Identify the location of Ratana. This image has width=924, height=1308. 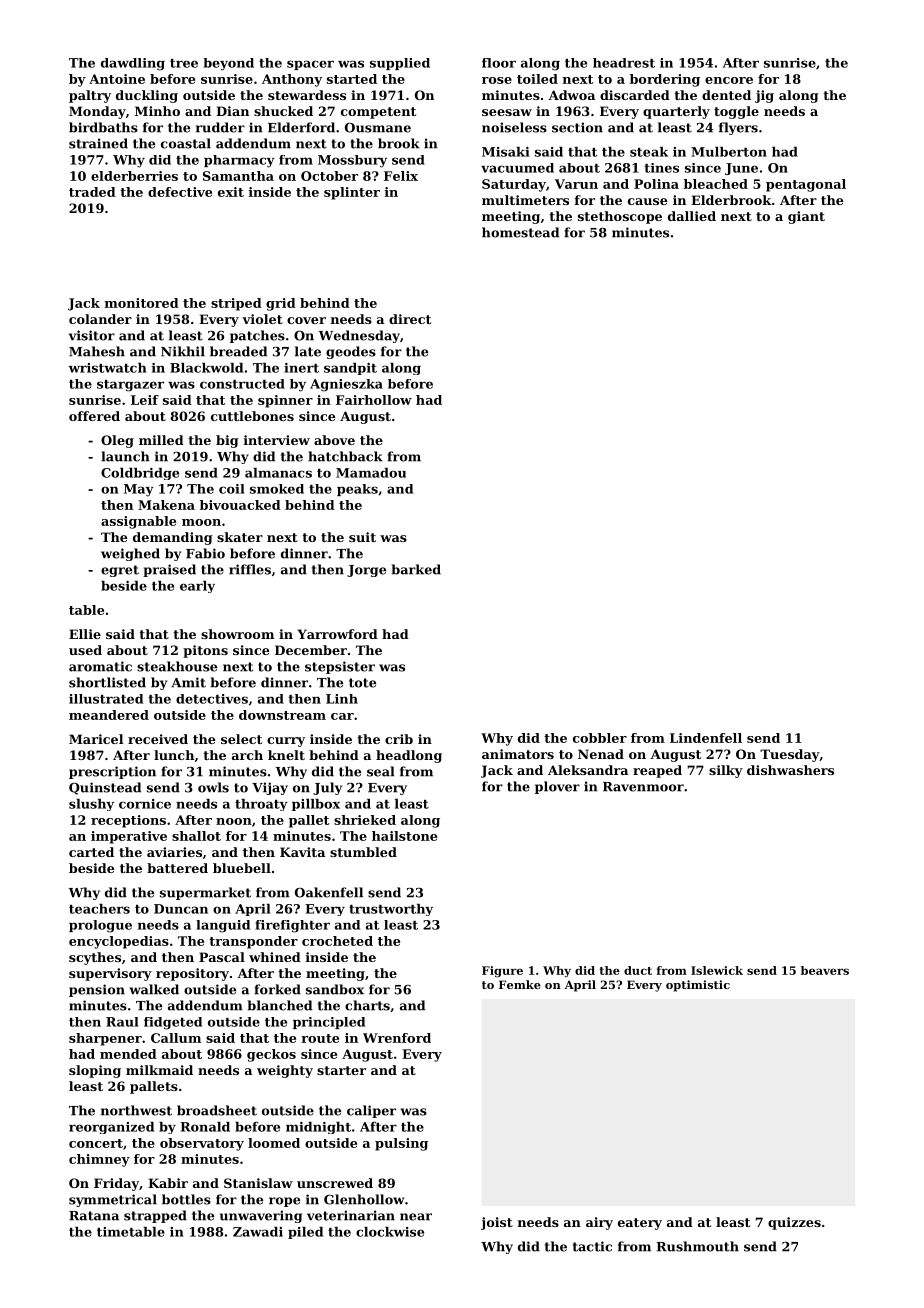
(94, 1216).
